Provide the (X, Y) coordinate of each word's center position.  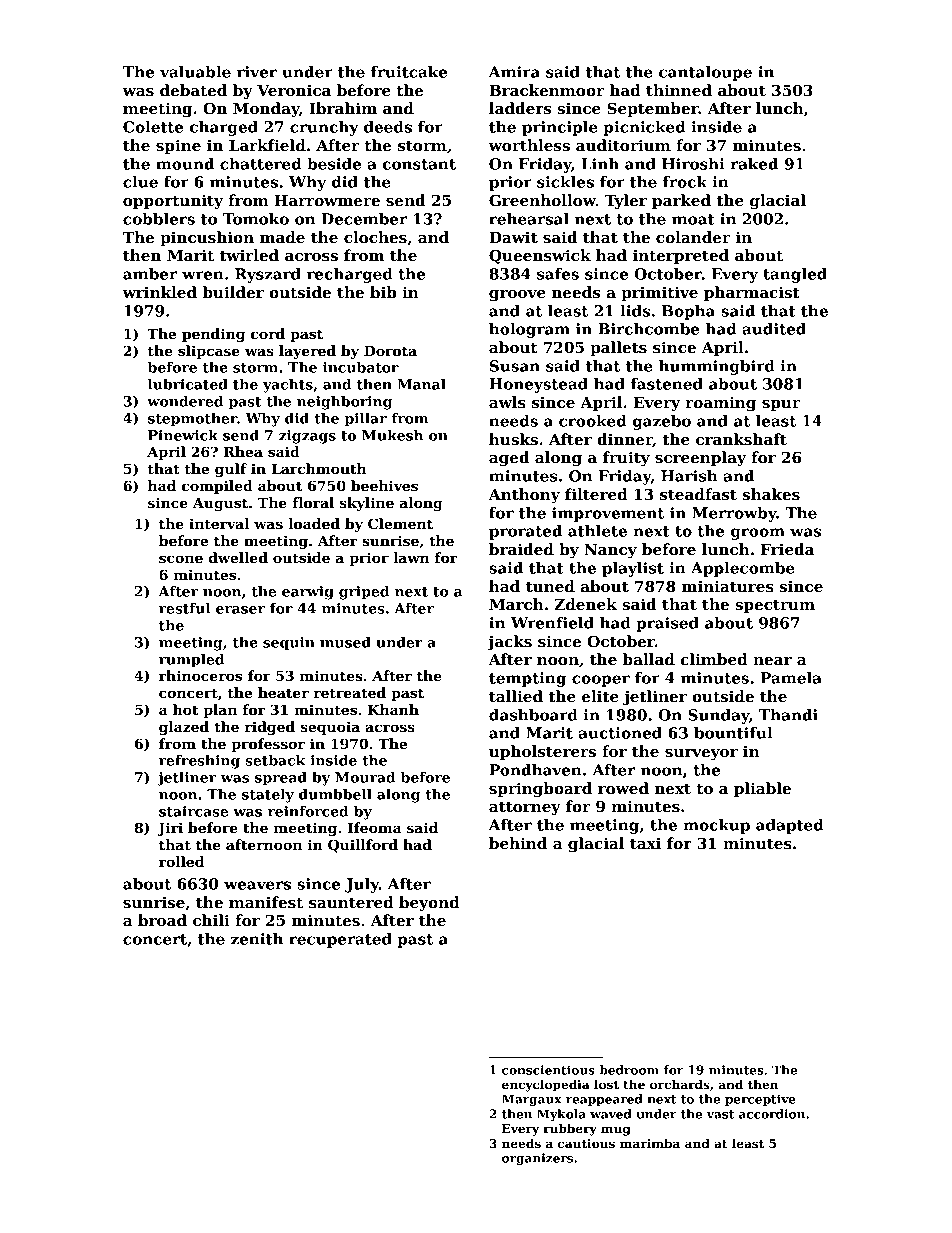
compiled (217, 487)
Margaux (532, 1100)
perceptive (760, 1100)
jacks (509, 643)
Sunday (718, 716)
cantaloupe (705, 73)
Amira (514, 72)
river (257, 72)
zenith (257, 939)
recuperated (340, 940)
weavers (257, 885)
